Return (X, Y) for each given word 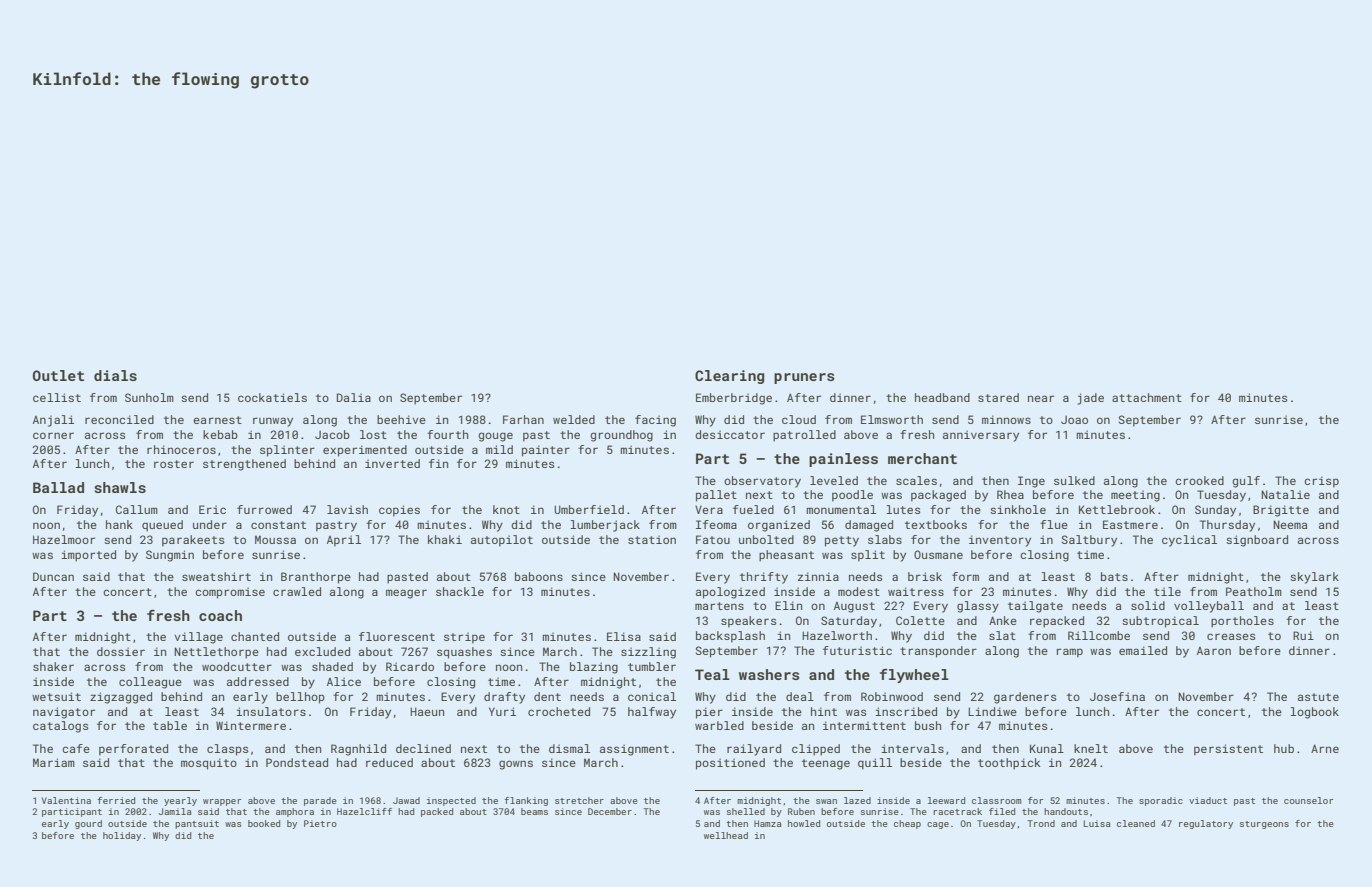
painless (843, 460)
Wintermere (251, 725)
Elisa (624, 636)
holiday (122, 836)
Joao (1074, 419)
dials (115, 375)
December (610, 811)
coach (220, 615)
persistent (1228, 750)
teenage (826, 764)
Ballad (58, 487)
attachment (1147, 397)
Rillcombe (1099, 635)
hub (1284, 748)
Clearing (729, 377)
